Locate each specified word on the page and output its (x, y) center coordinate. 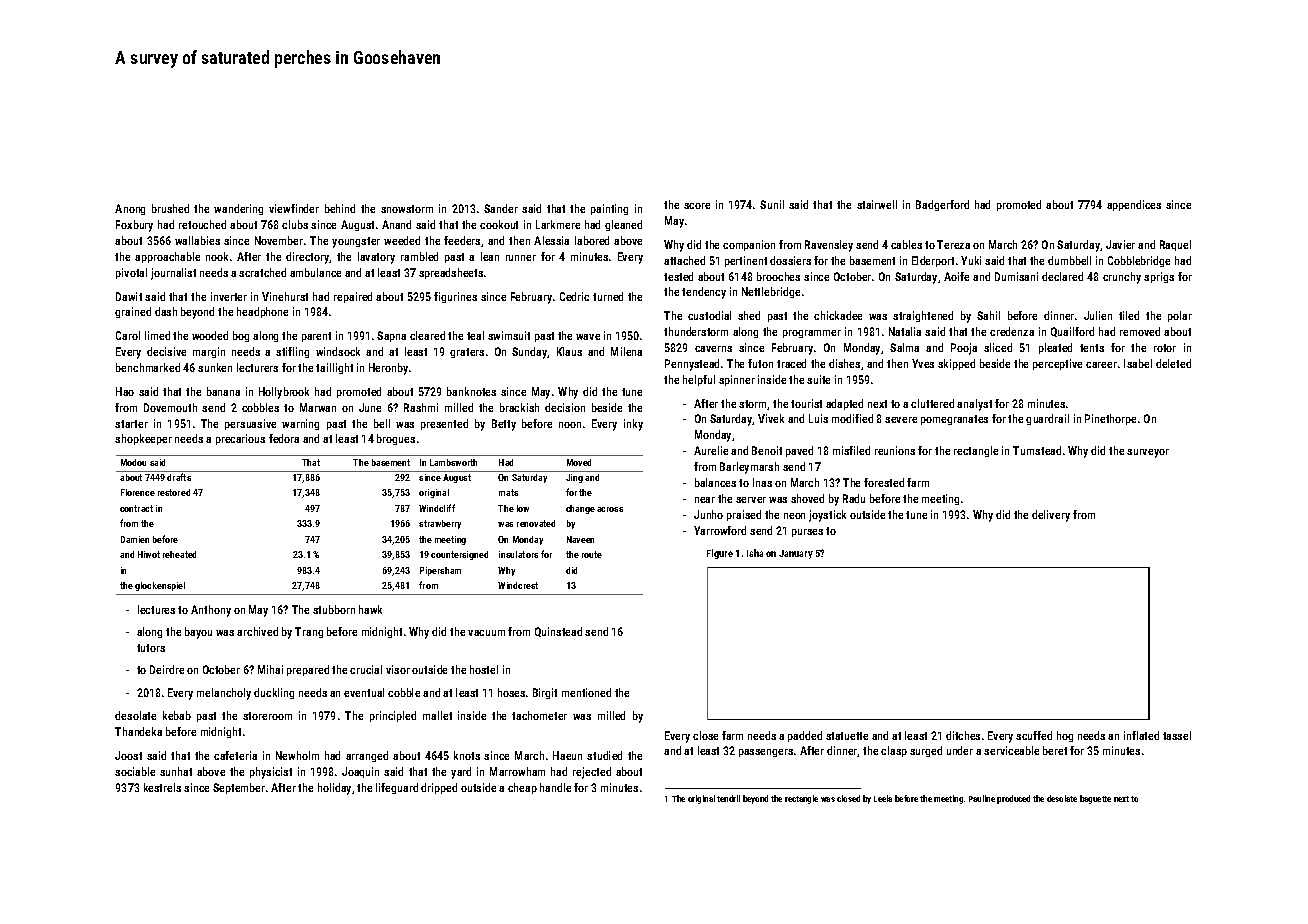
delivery (1051, 516)
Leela (883, 798)
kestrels (162, 787)
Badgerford (942, 205)
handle (555, 787)
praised (744, 515)
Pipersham (440, 571)
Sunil (772, 204)
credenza (1012, 331)
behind (340, 208)
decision (565, 407)
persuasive (250, 424)
